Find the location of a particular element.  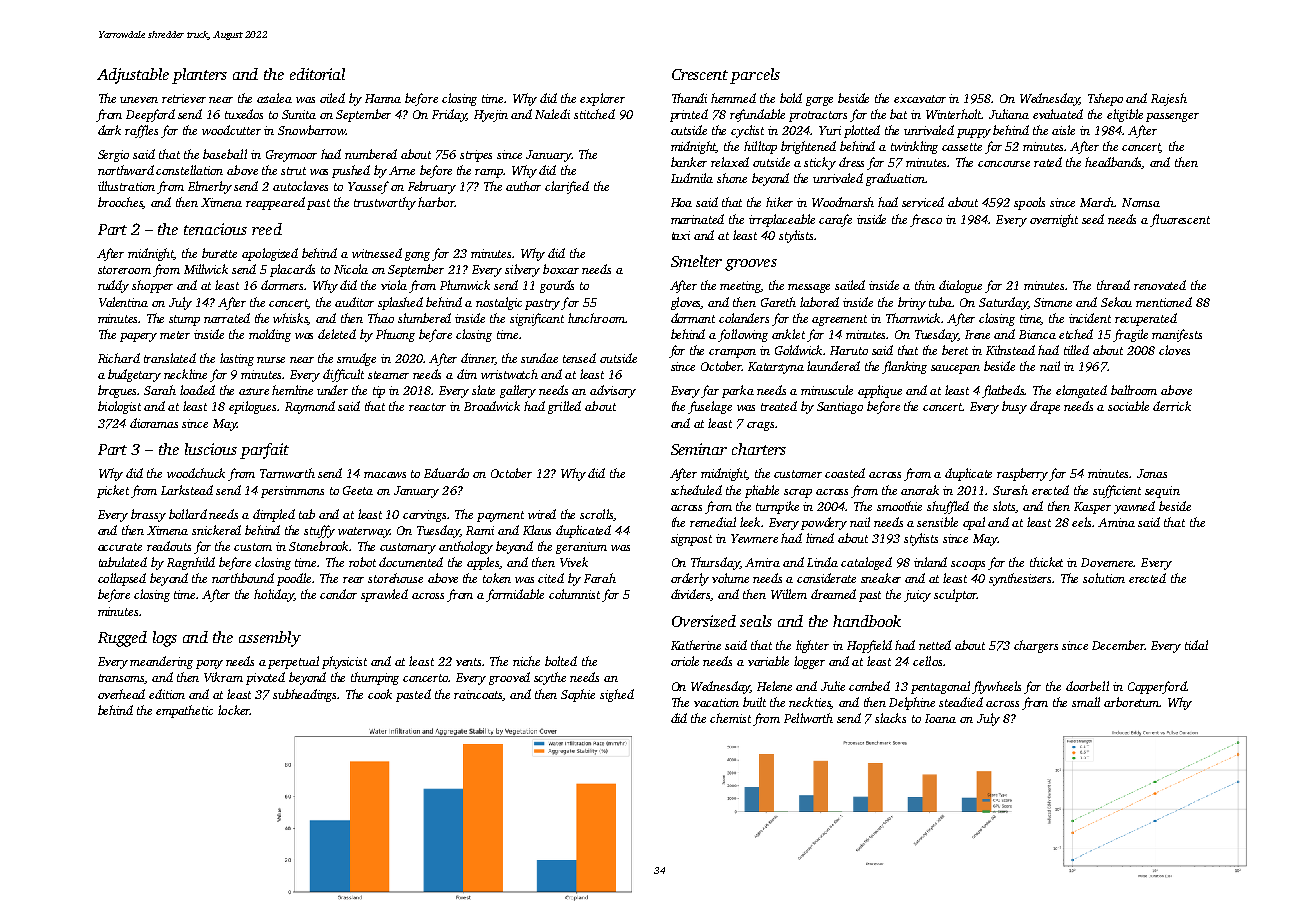

lighter is located at coordinates (812, 646).
